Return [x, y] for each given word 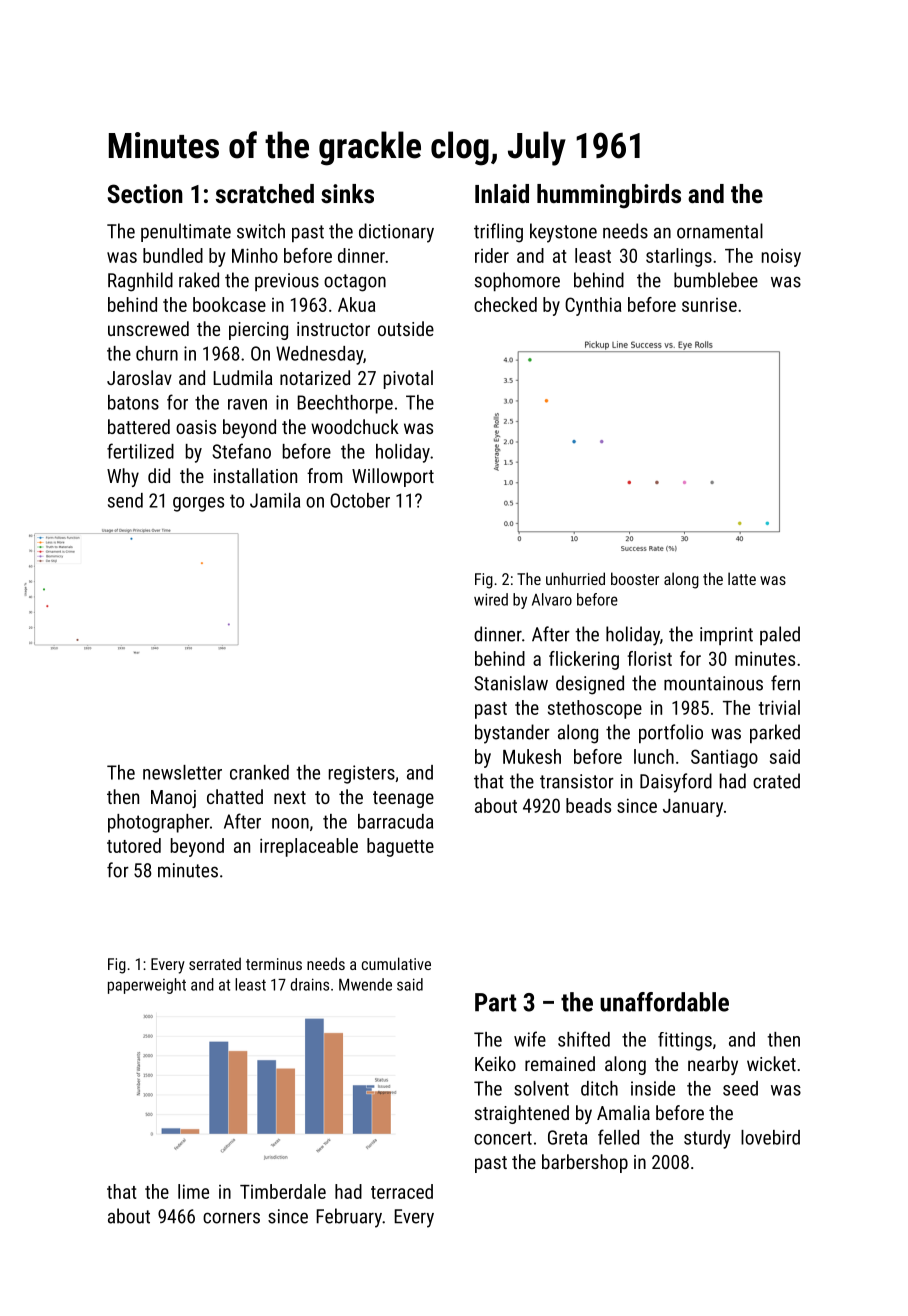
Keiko [495, 1063]
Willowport [393, 477]
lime [193, 1191]
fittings [685, 1041]
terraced [402, 1191]
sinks [347, 193]
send [125, 500]
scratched [265, 193]
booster [635, 578]
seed [740, 1088]
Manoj [173, 799]
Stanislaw [511, 683]
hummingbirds [609, 196]
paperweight [147, 986]
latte [742, 578]
